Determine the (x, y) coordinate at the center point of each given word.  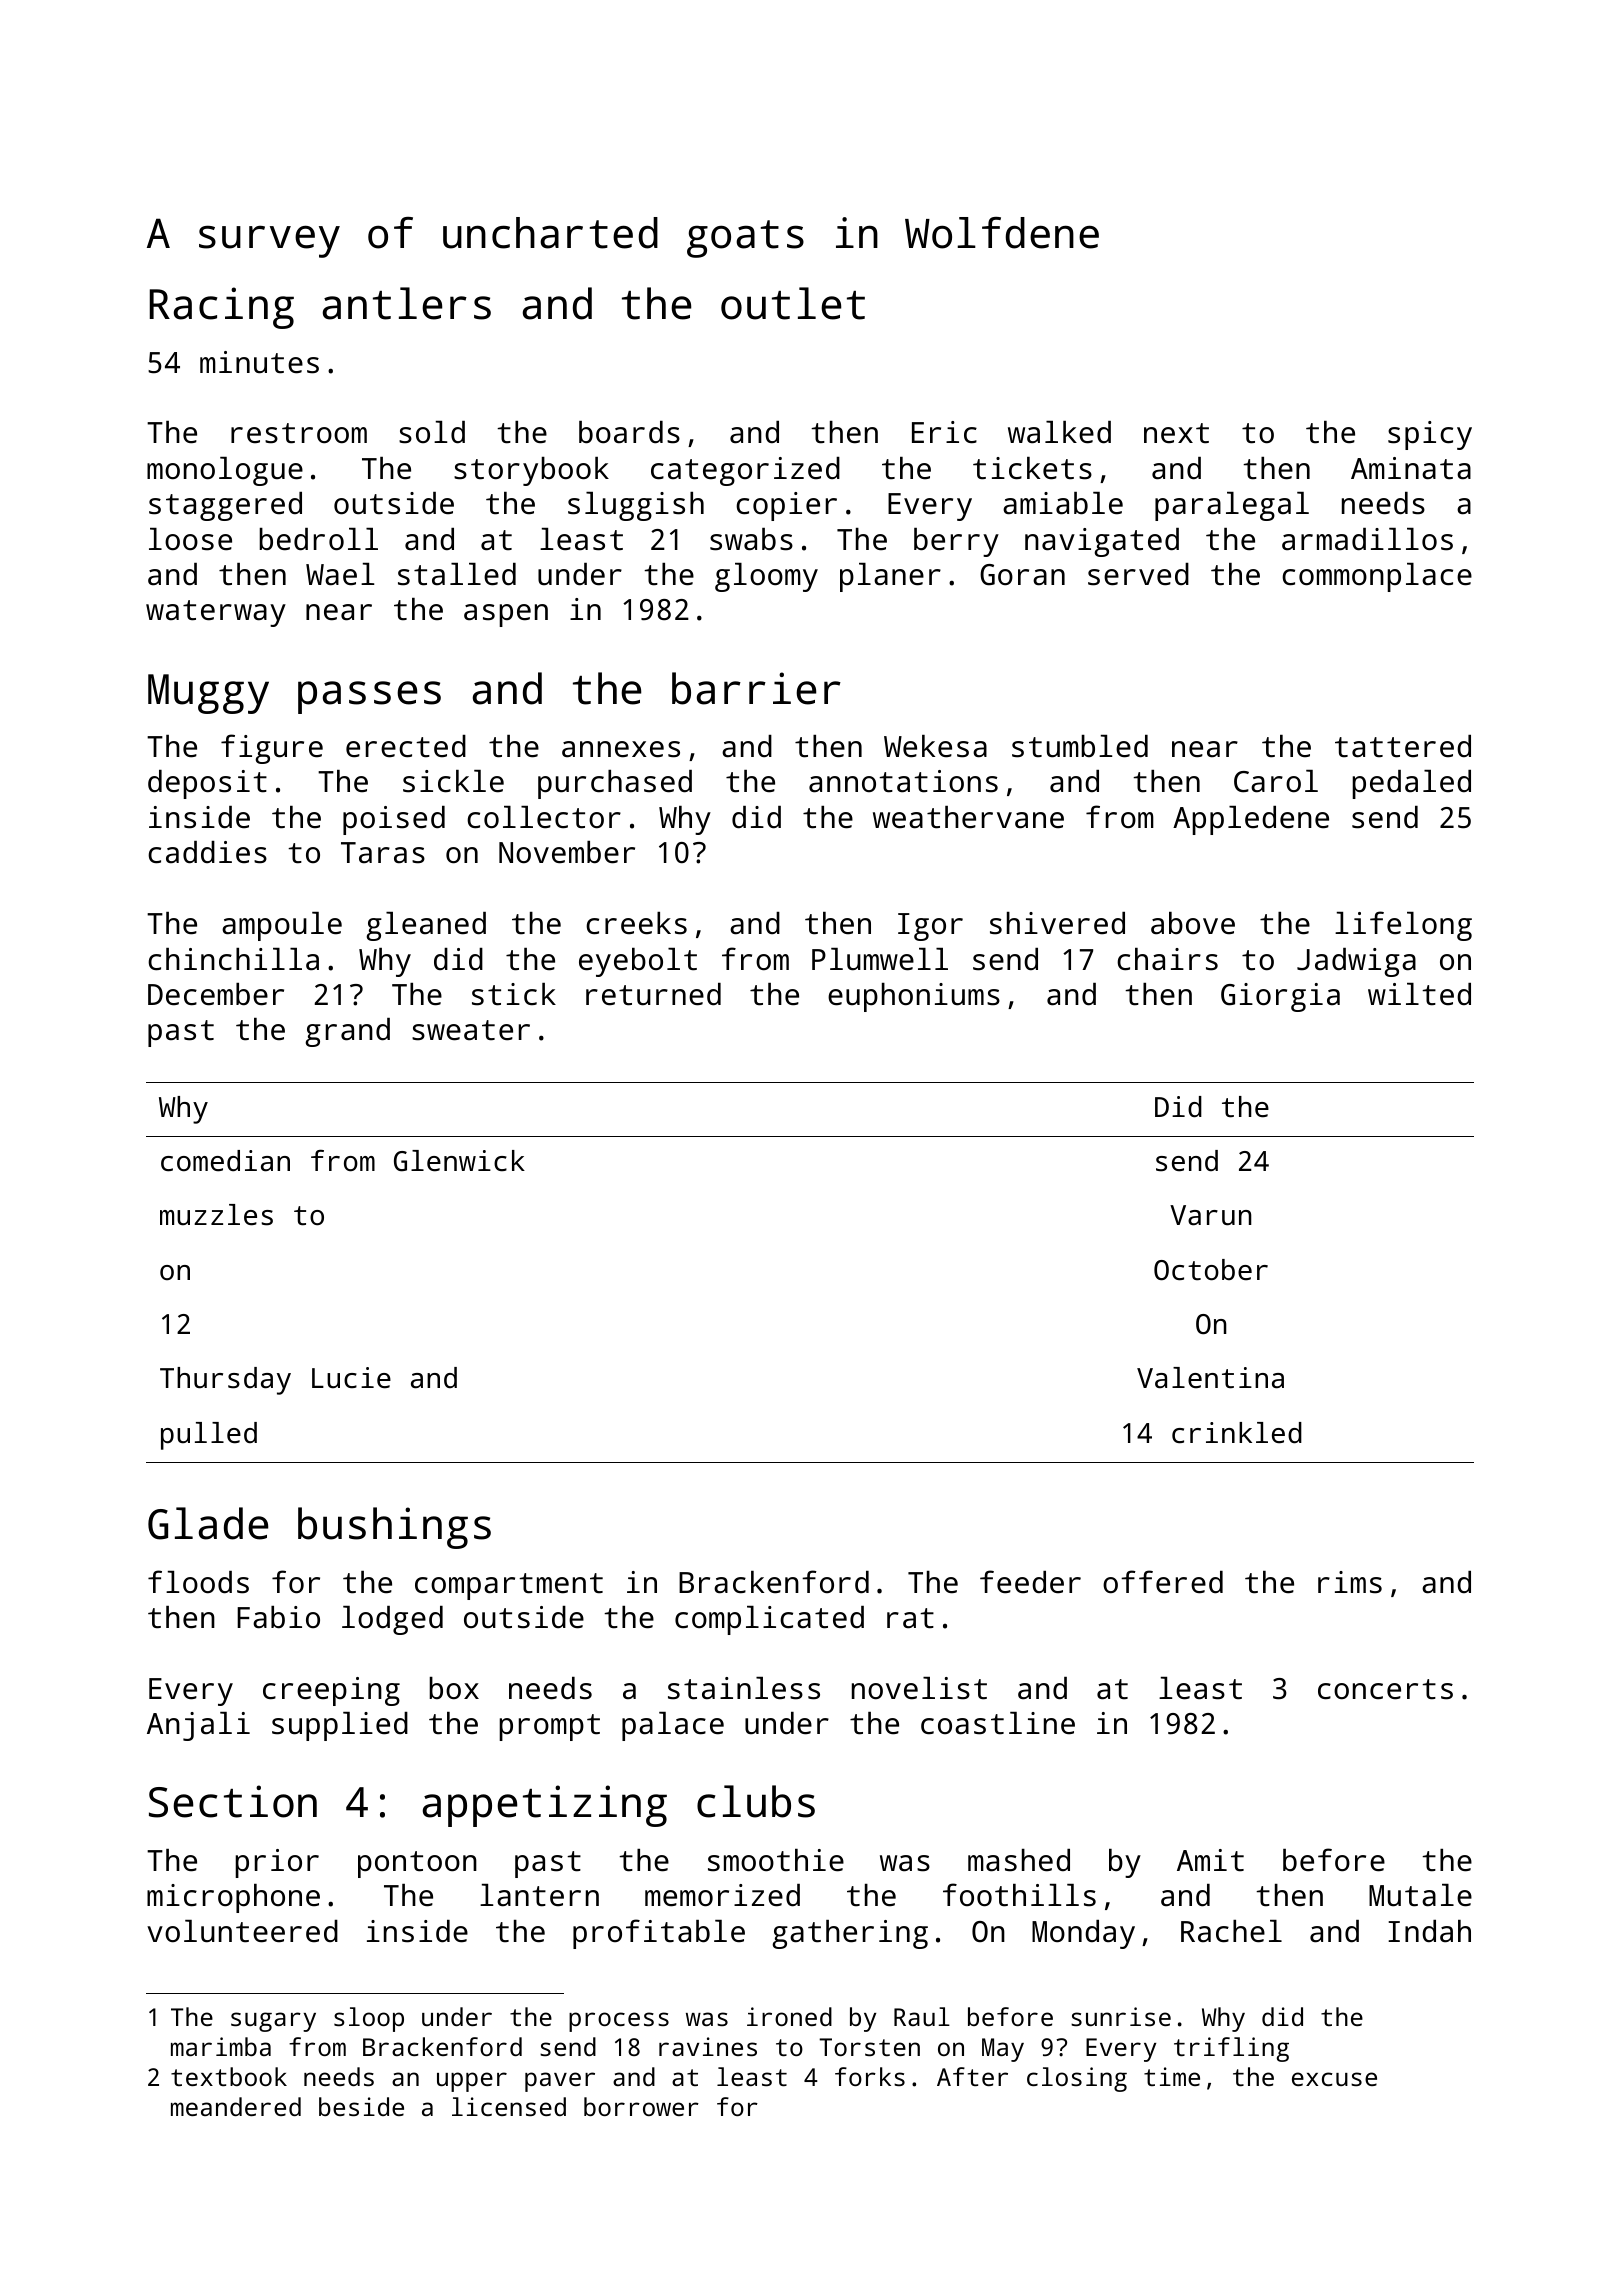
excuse (1334, 2079)
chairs (1167, 959)
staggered (225, 506)
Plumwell (880, 959)
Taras (383, 853)
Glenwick (459, 1161)
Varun (1211, 1215)
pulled (209, 1436)
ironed (789, 2016)
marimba (221, 2046)
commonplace (1377, 577)
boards (629, 432)
